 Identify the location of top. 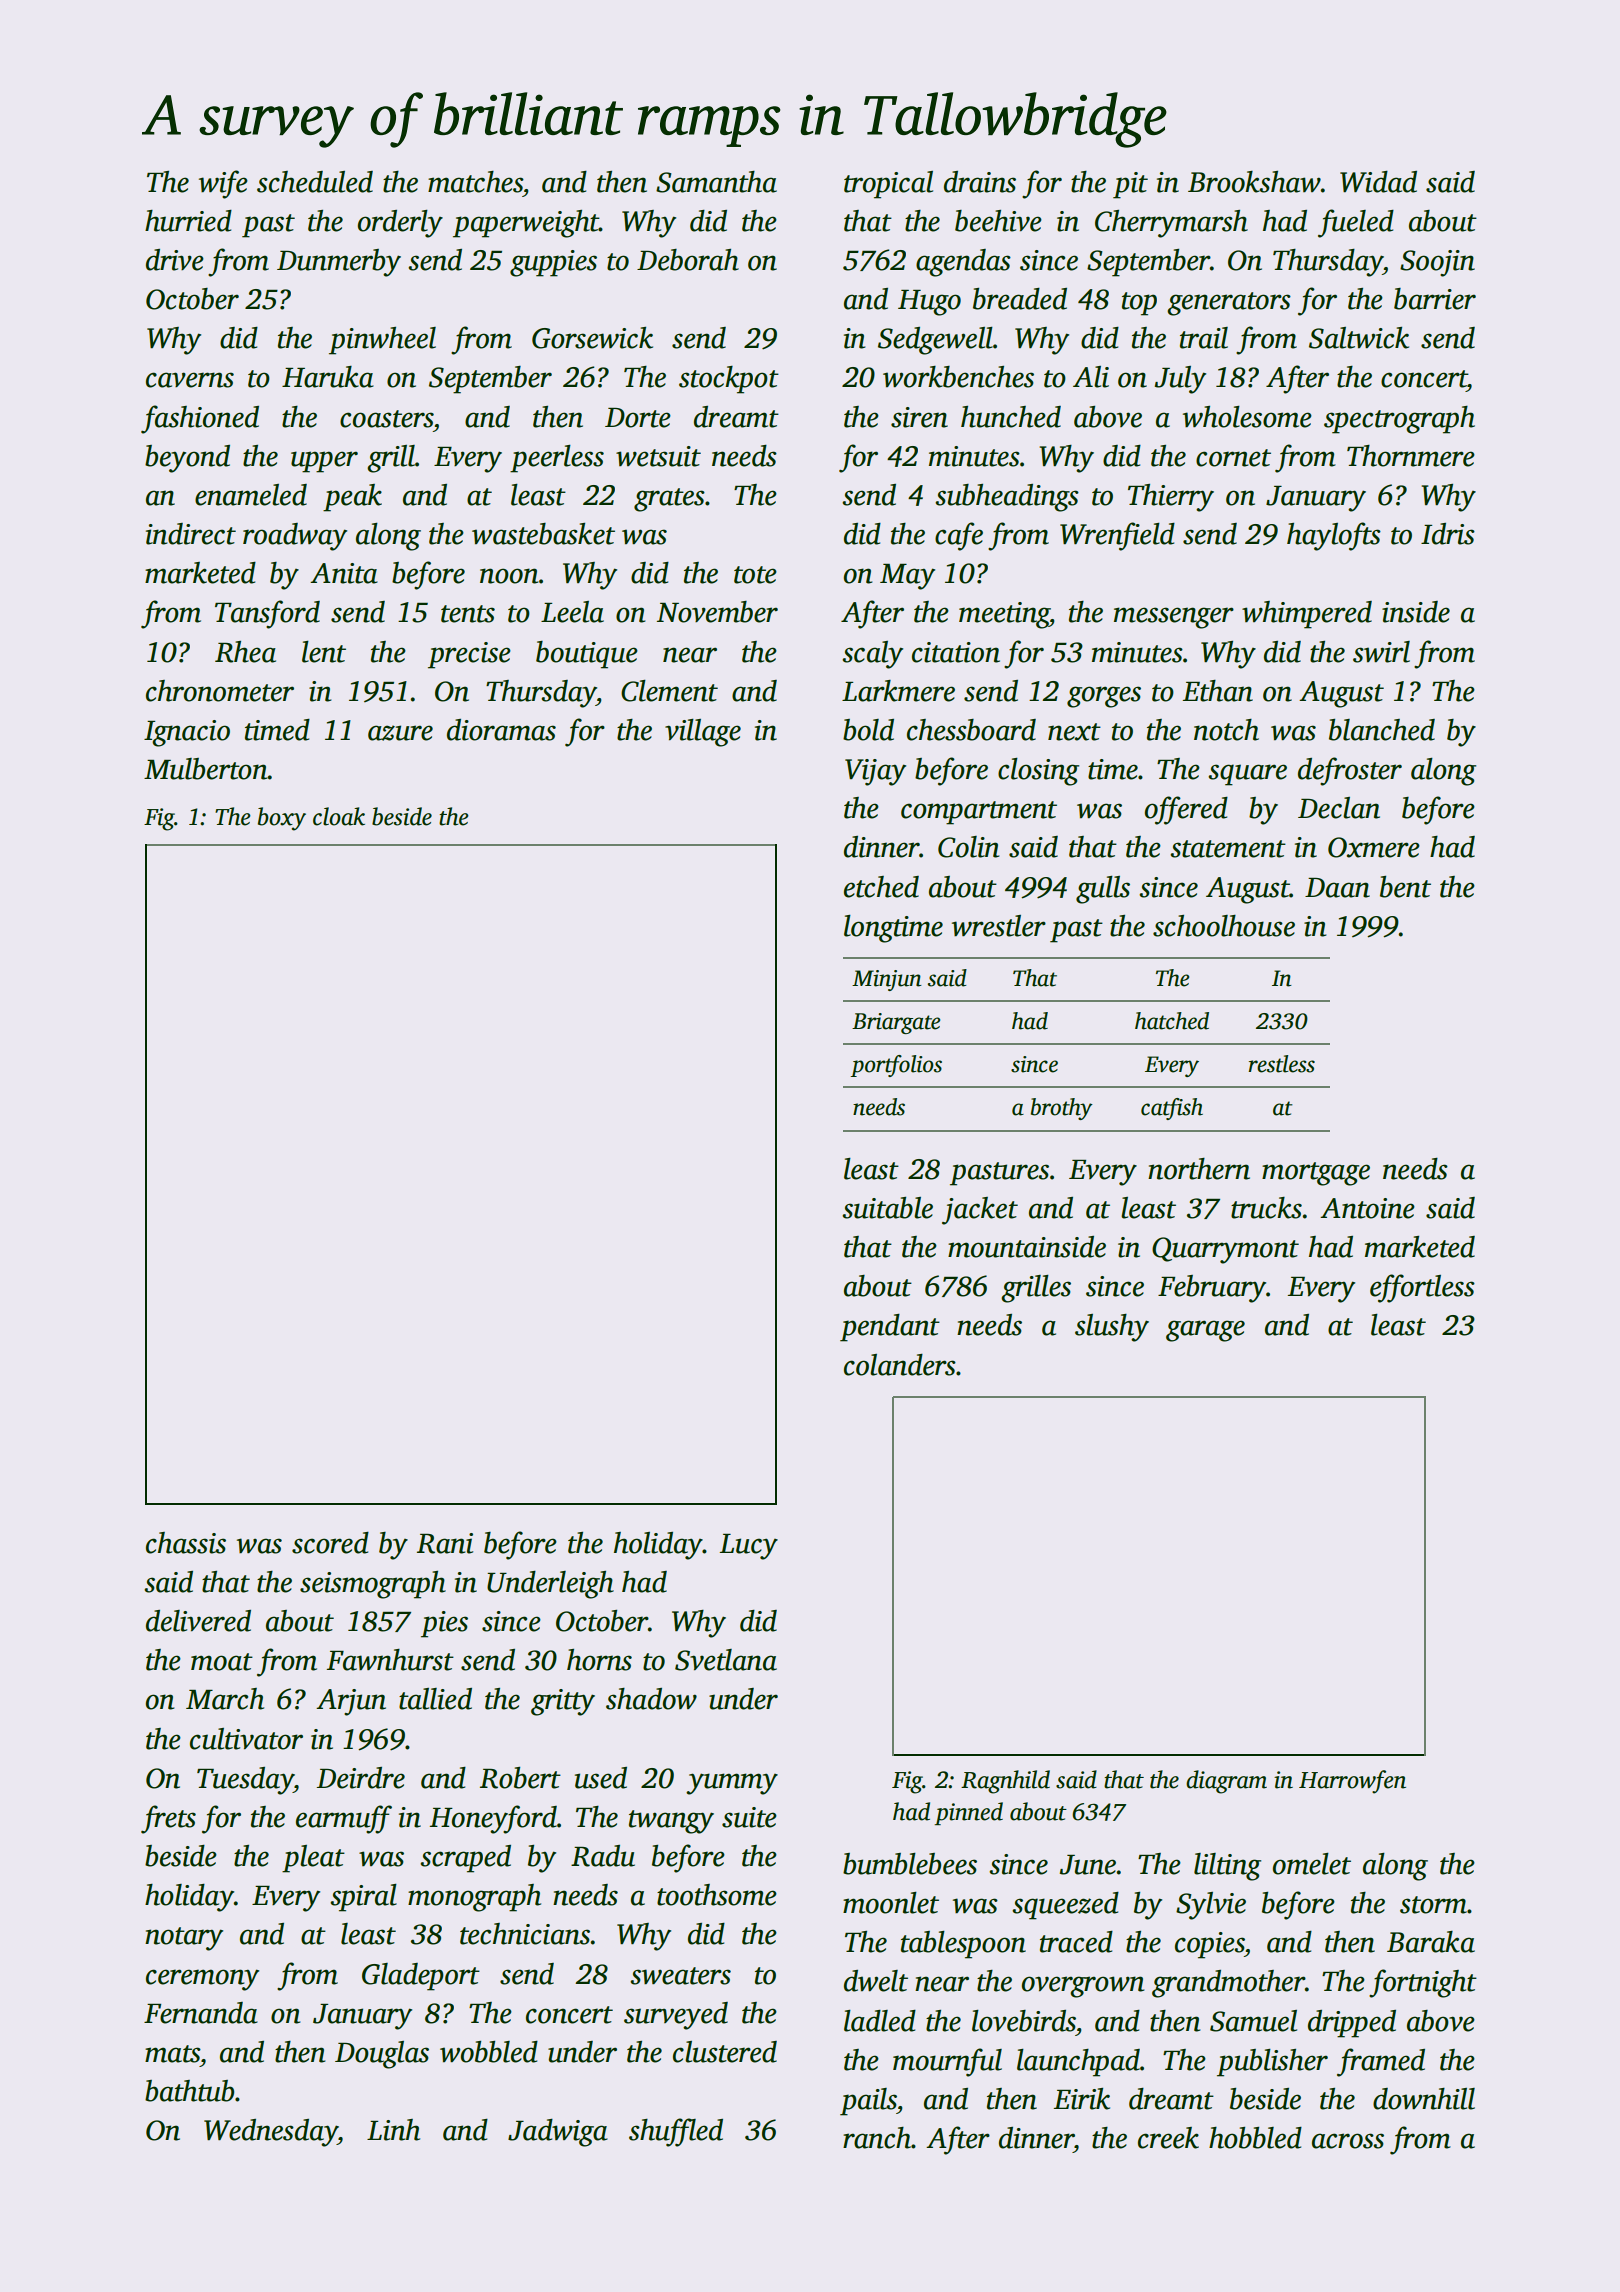
(1139, 304).
